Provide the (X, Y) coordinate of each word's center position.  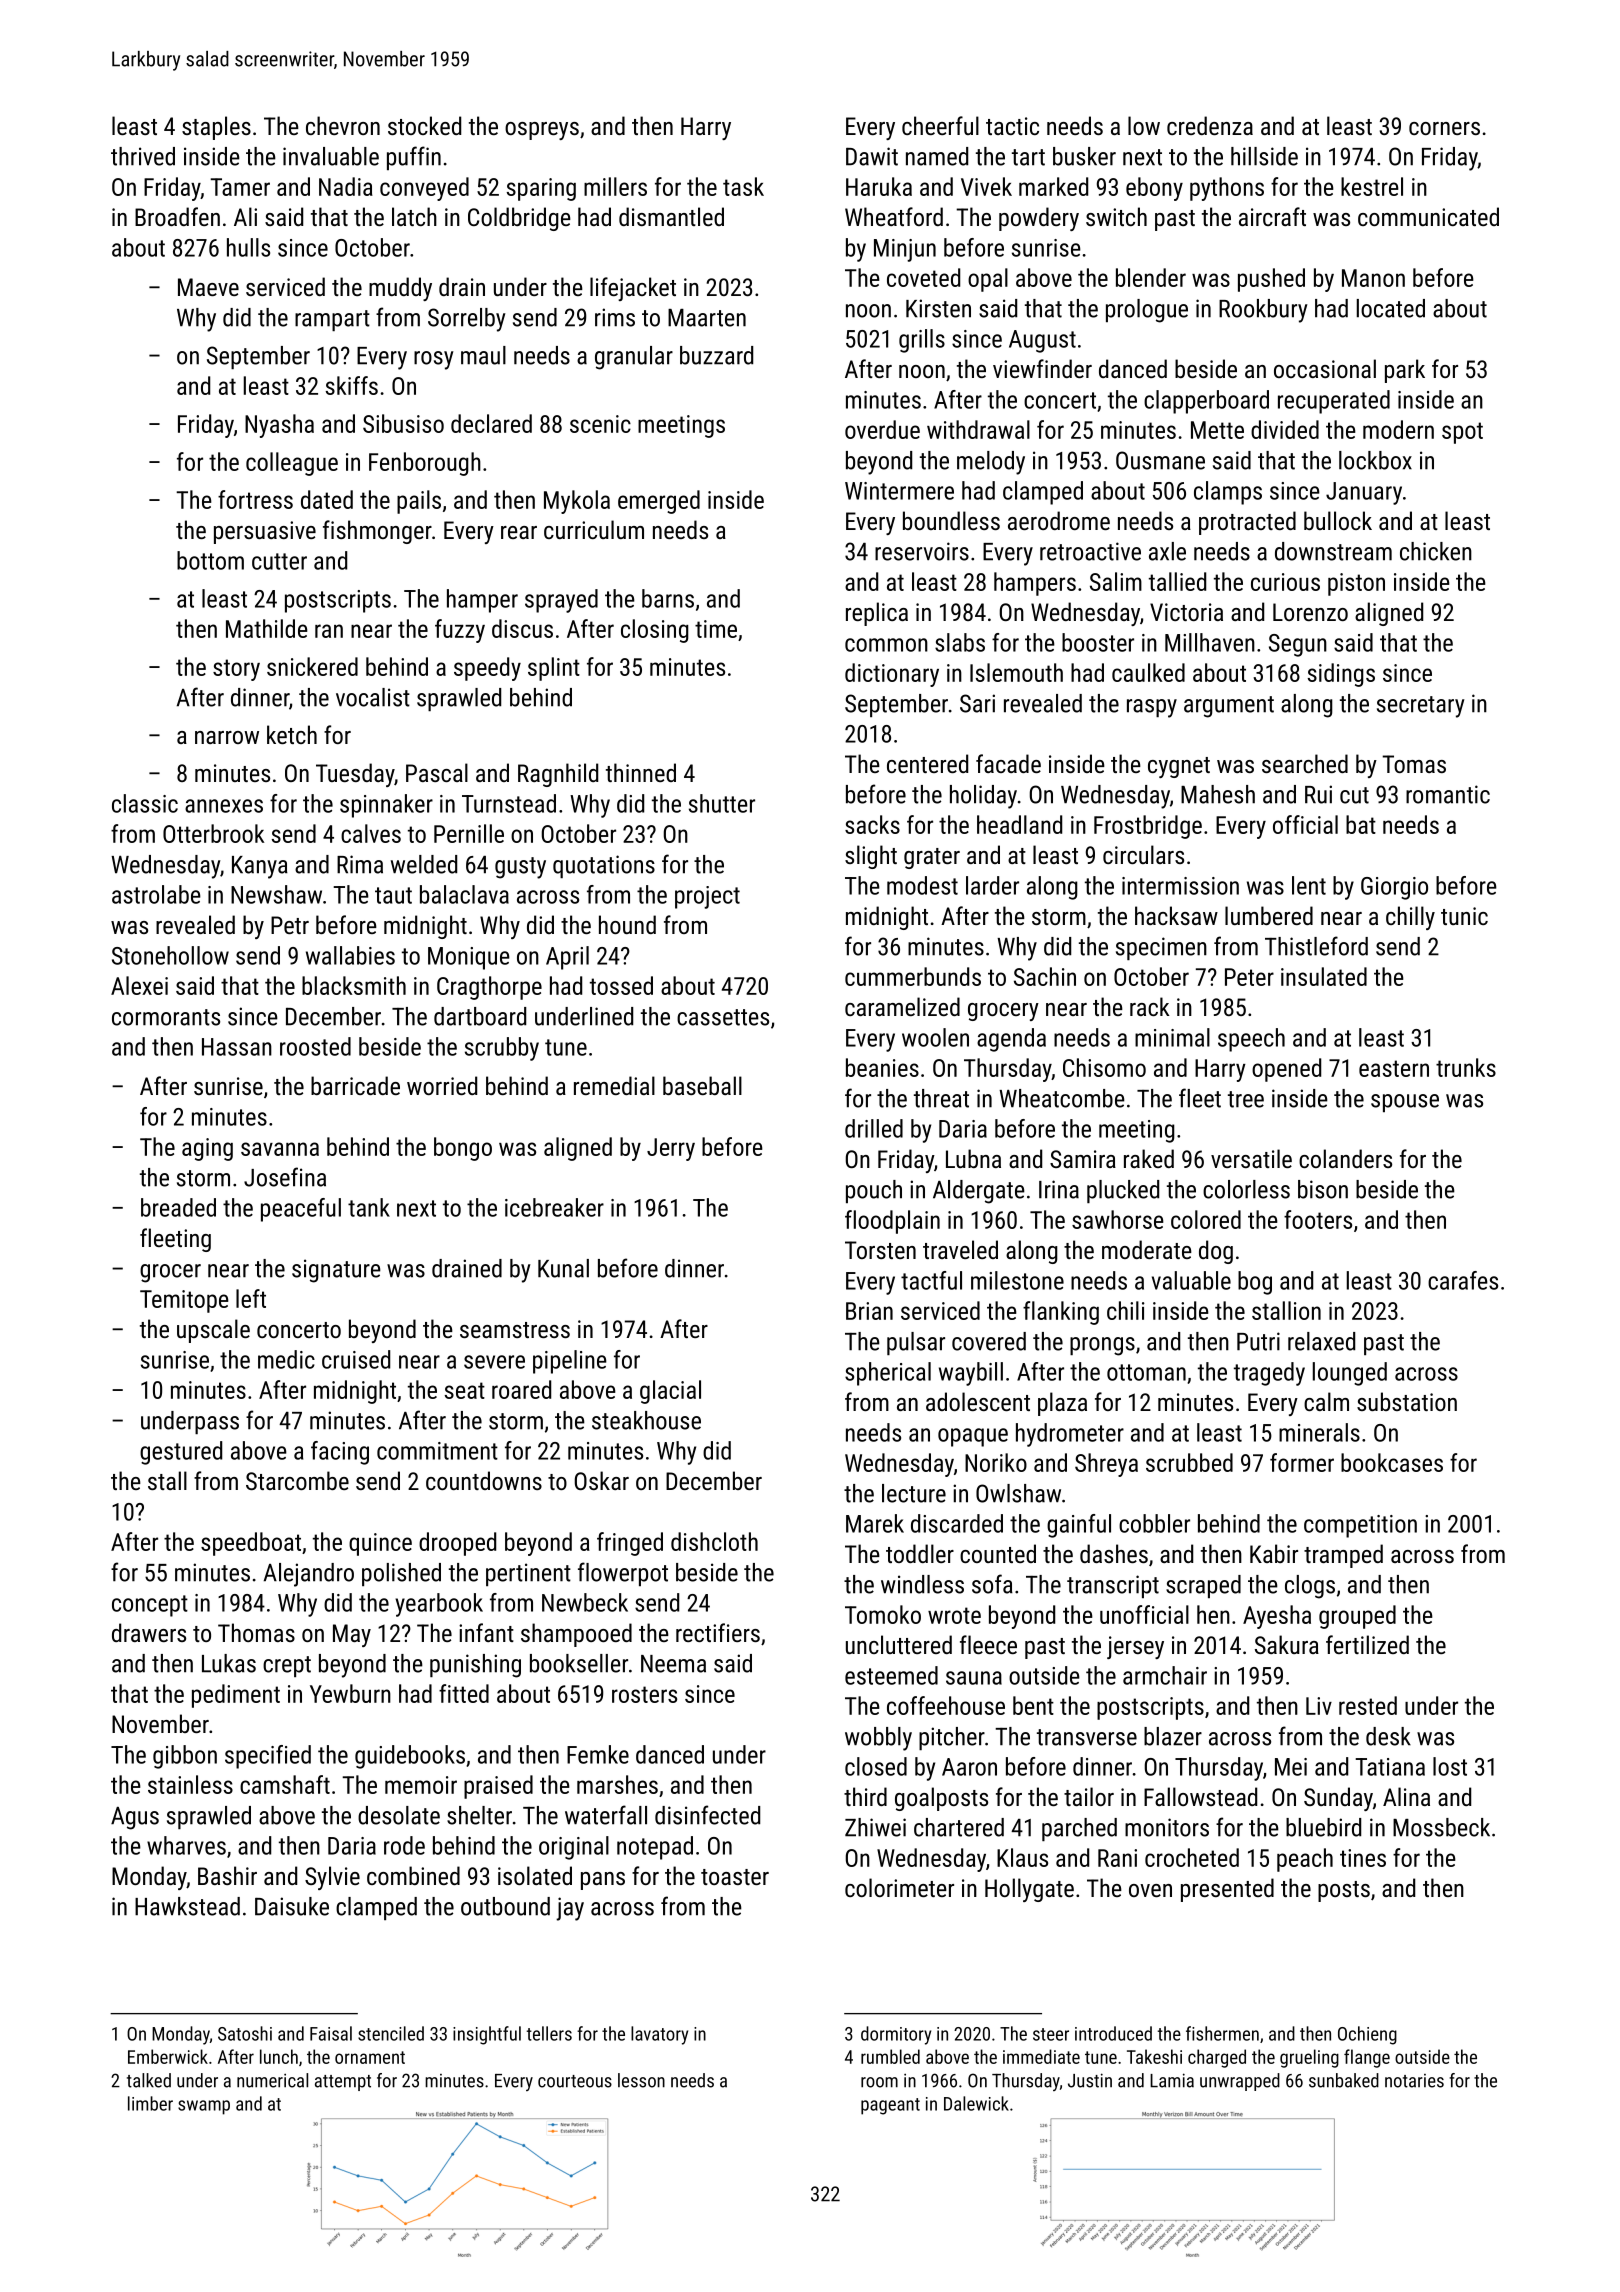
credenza (1210, 125)
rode (404, 1845)
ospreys (542, 131)
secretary (1421, 707)
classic (145, 803)
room (879, 2082)
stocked (424, 125)
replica (877, 614)
